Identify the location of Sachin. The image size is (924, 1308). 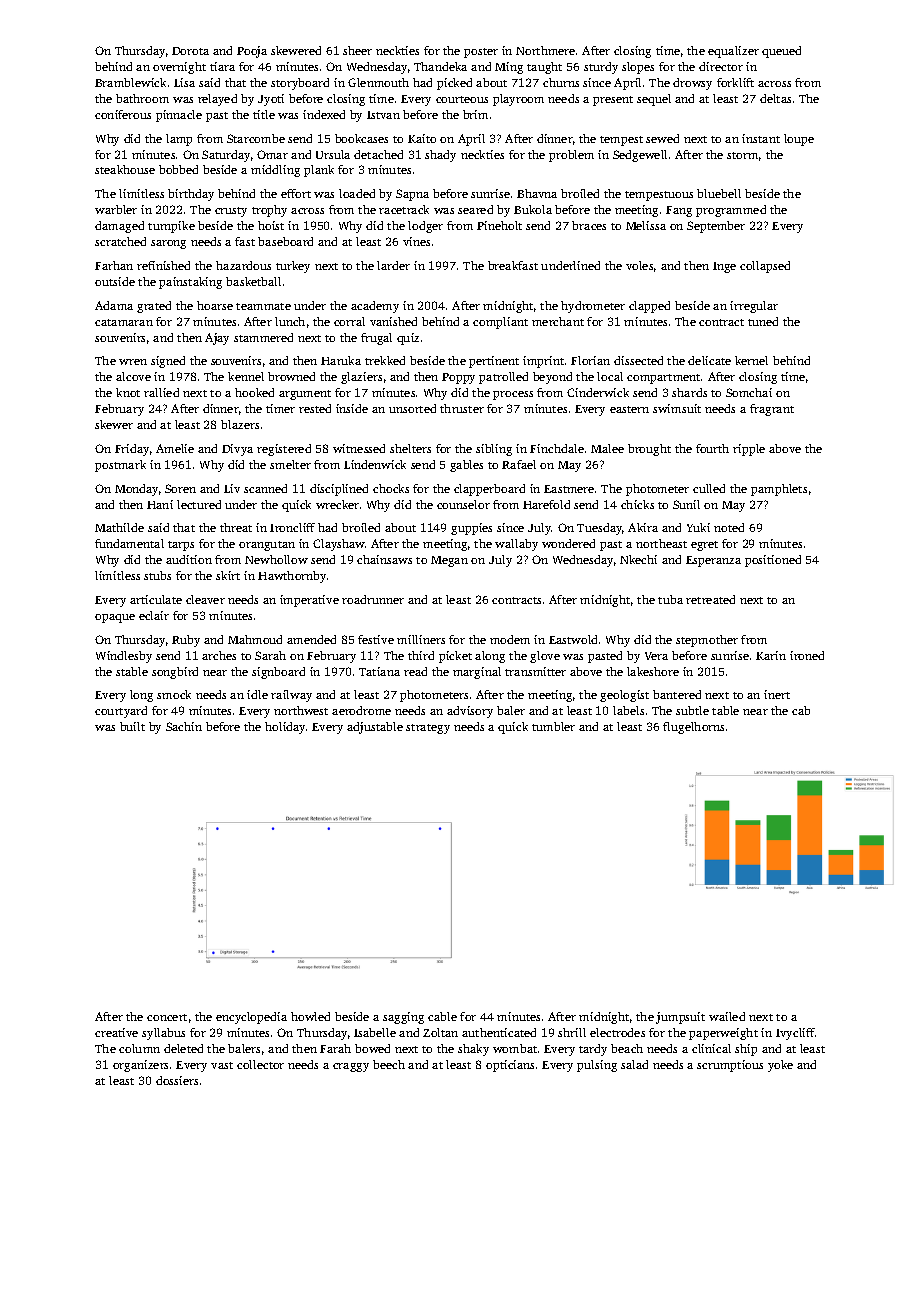
(184, 726).
